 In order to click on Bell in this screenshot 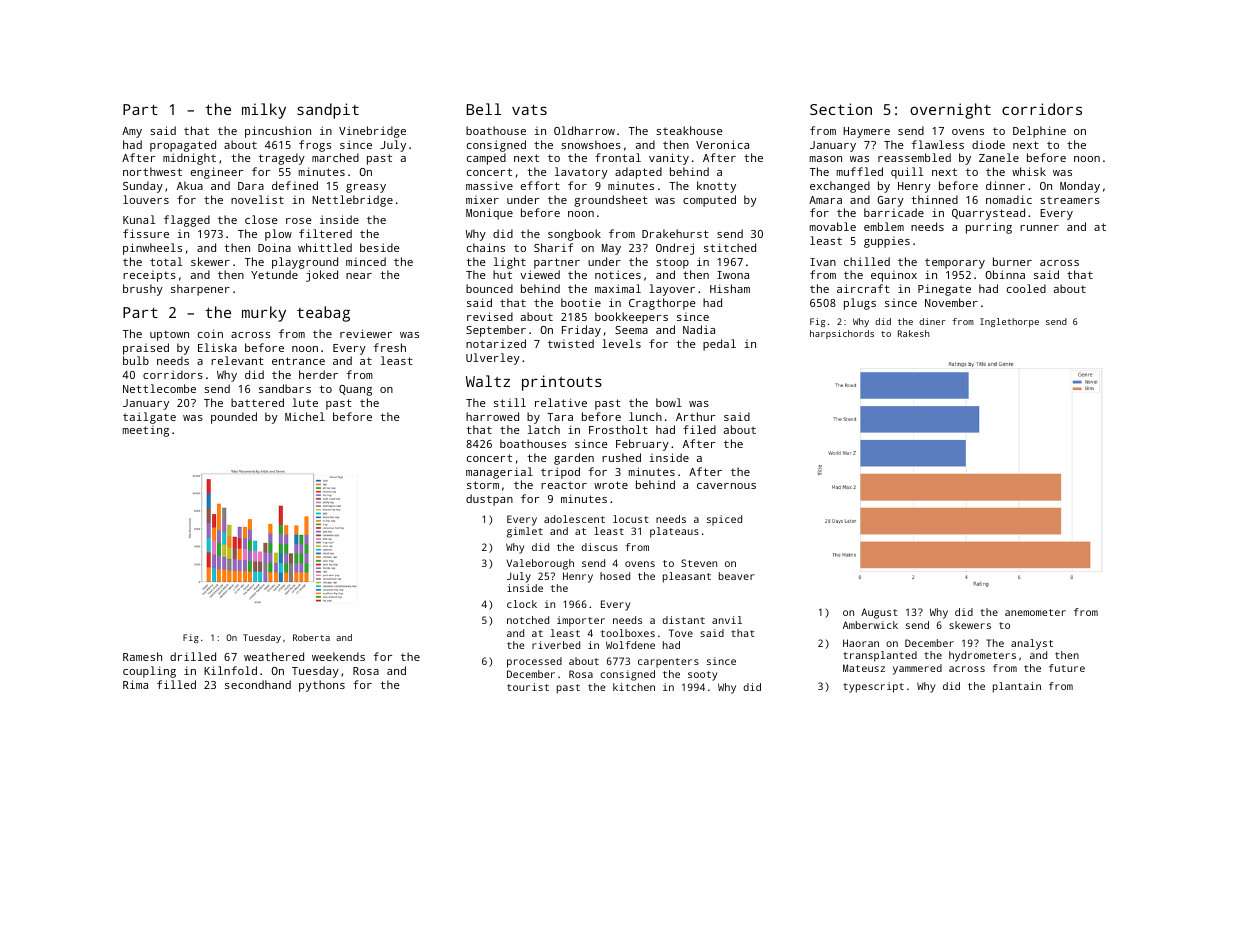, I will do `click(483, 109)`.
